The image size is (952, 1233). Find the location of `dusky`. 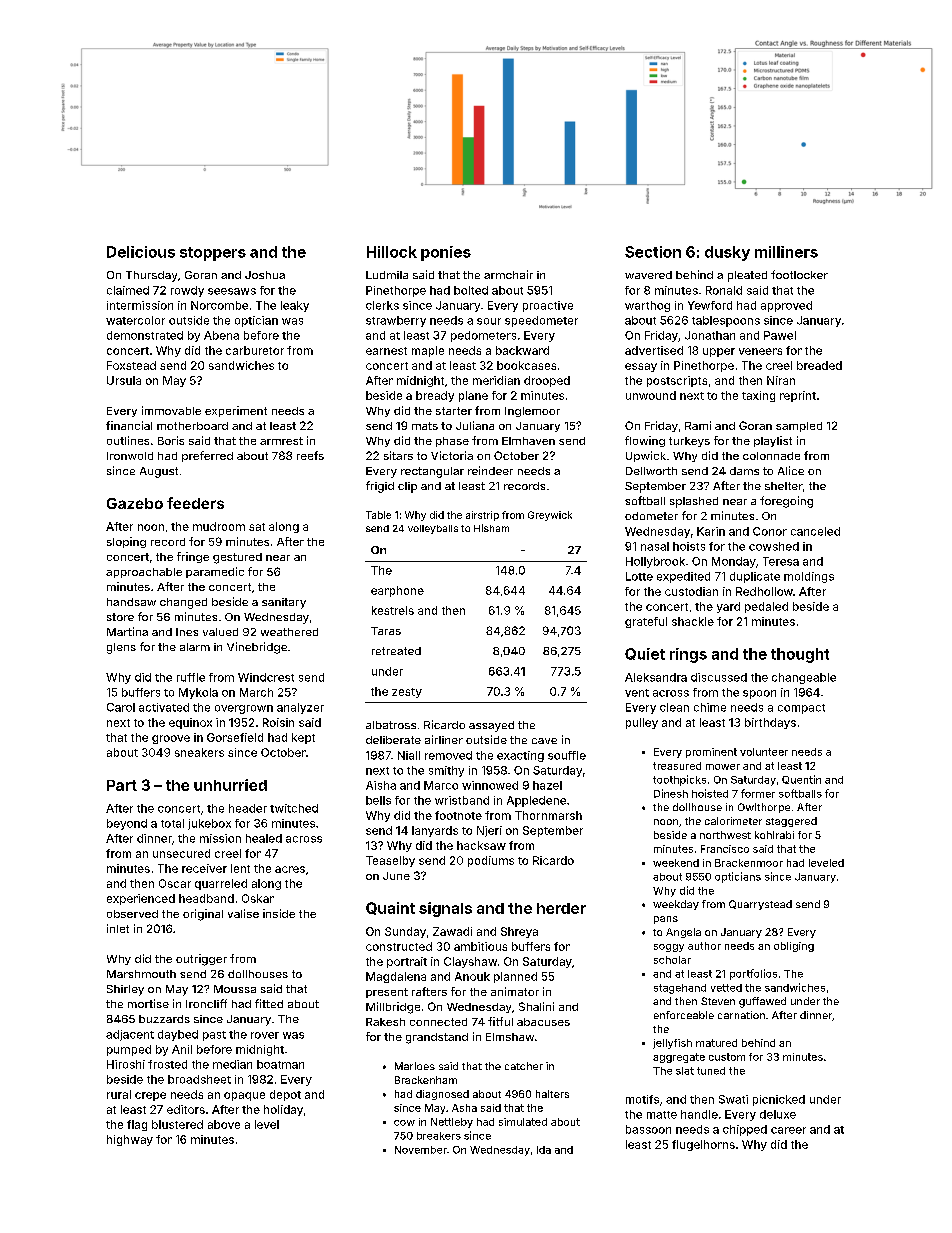

dusky is located at coordinates (727, 253).
